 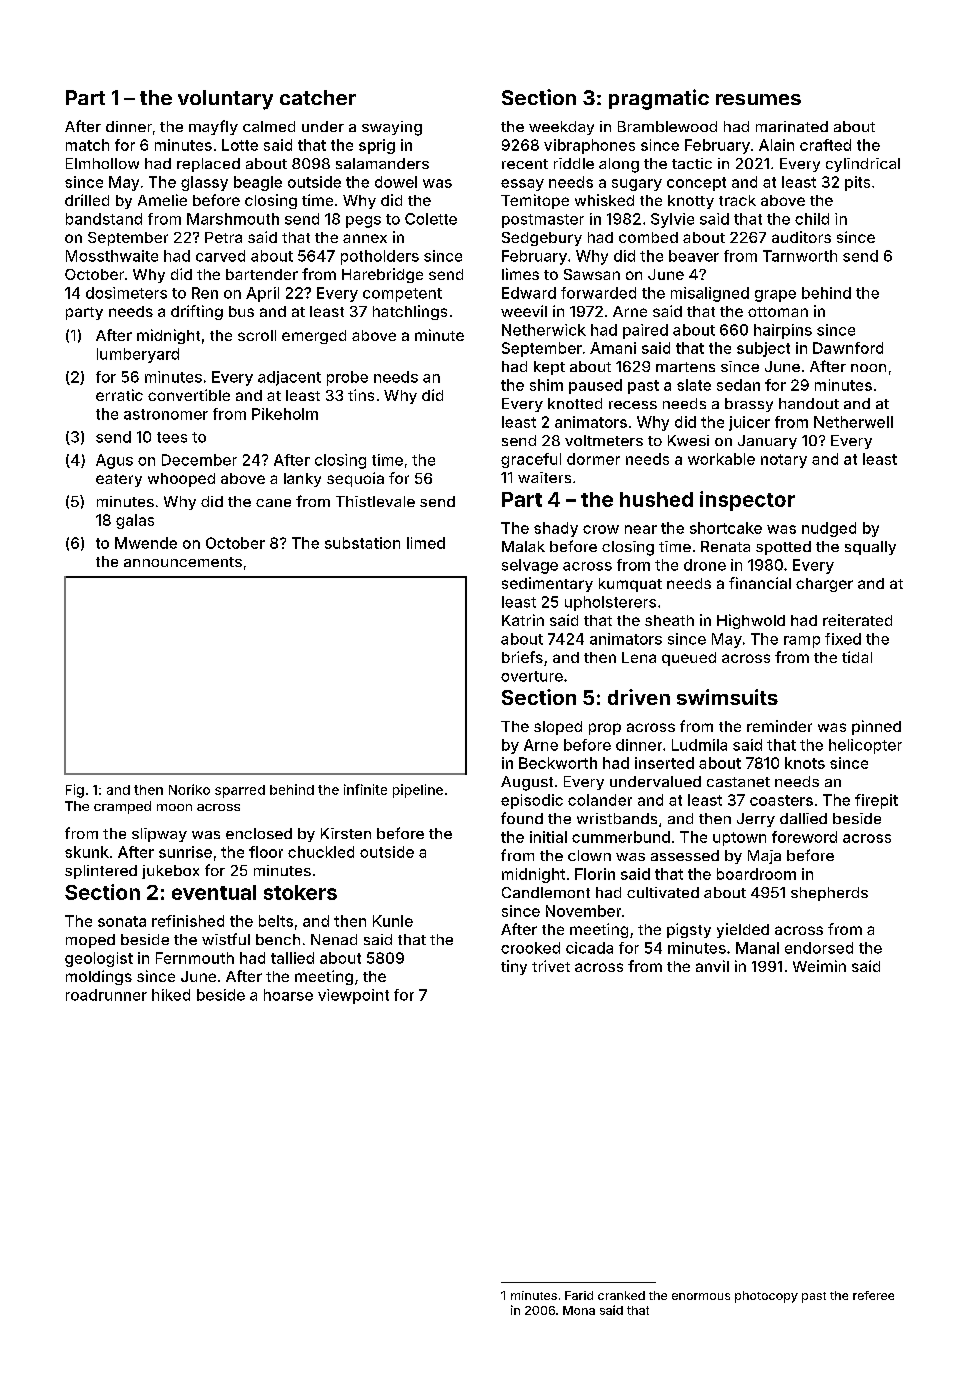 What do you see at coordinates (558, 728) in the page?
I see `sloped` at bounding box center [558, 728].
